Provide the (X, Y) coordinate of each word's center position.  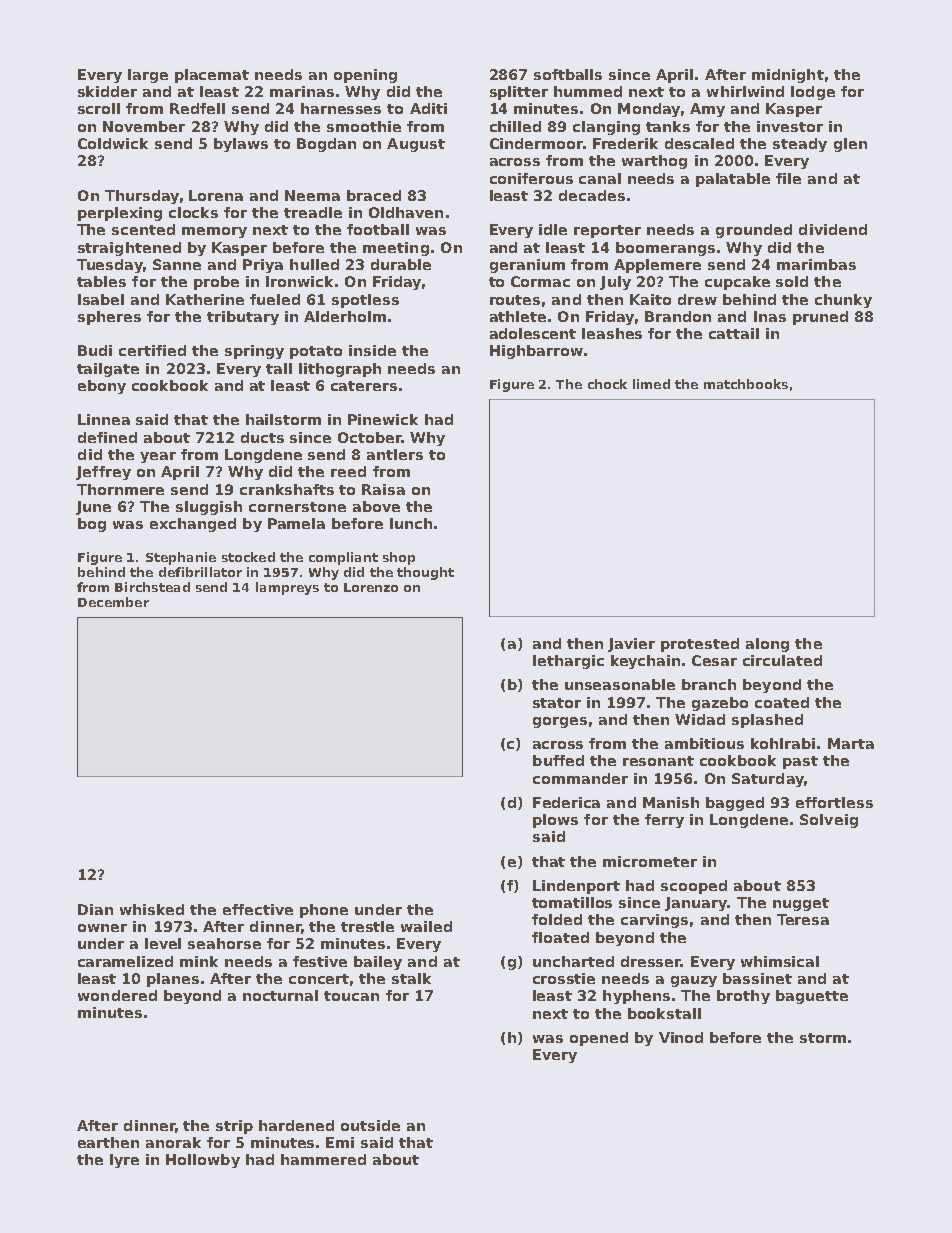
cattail (734, 333)
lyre (124, 1161)
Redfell (197, 108)
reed (348, 471)
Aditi (428, 108)
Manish (671, 802)
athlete (518, 316)
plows (555, 821)
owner (102, 928)
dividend (833, 229)
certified (152, 350)
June (93, 508)
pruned (820, 318)
